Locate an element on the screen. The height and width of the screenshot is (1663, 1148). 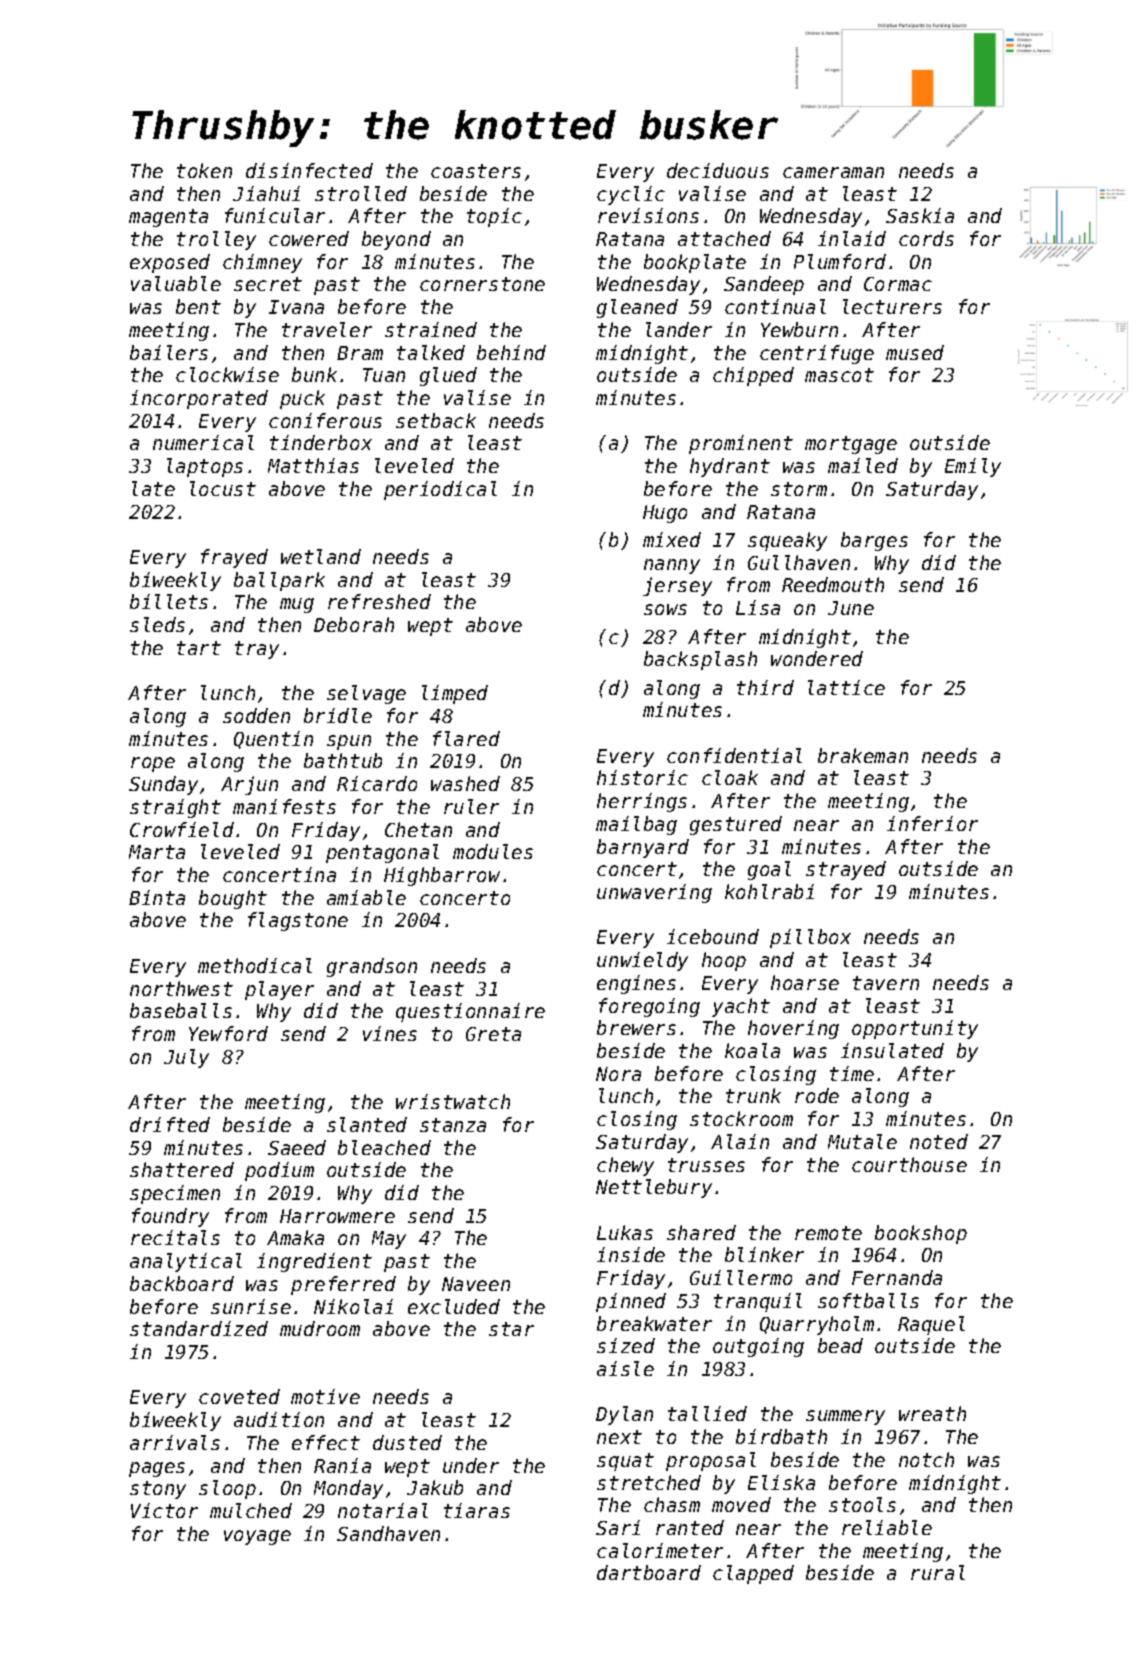
inferior is located at coordinates (932, 823).
